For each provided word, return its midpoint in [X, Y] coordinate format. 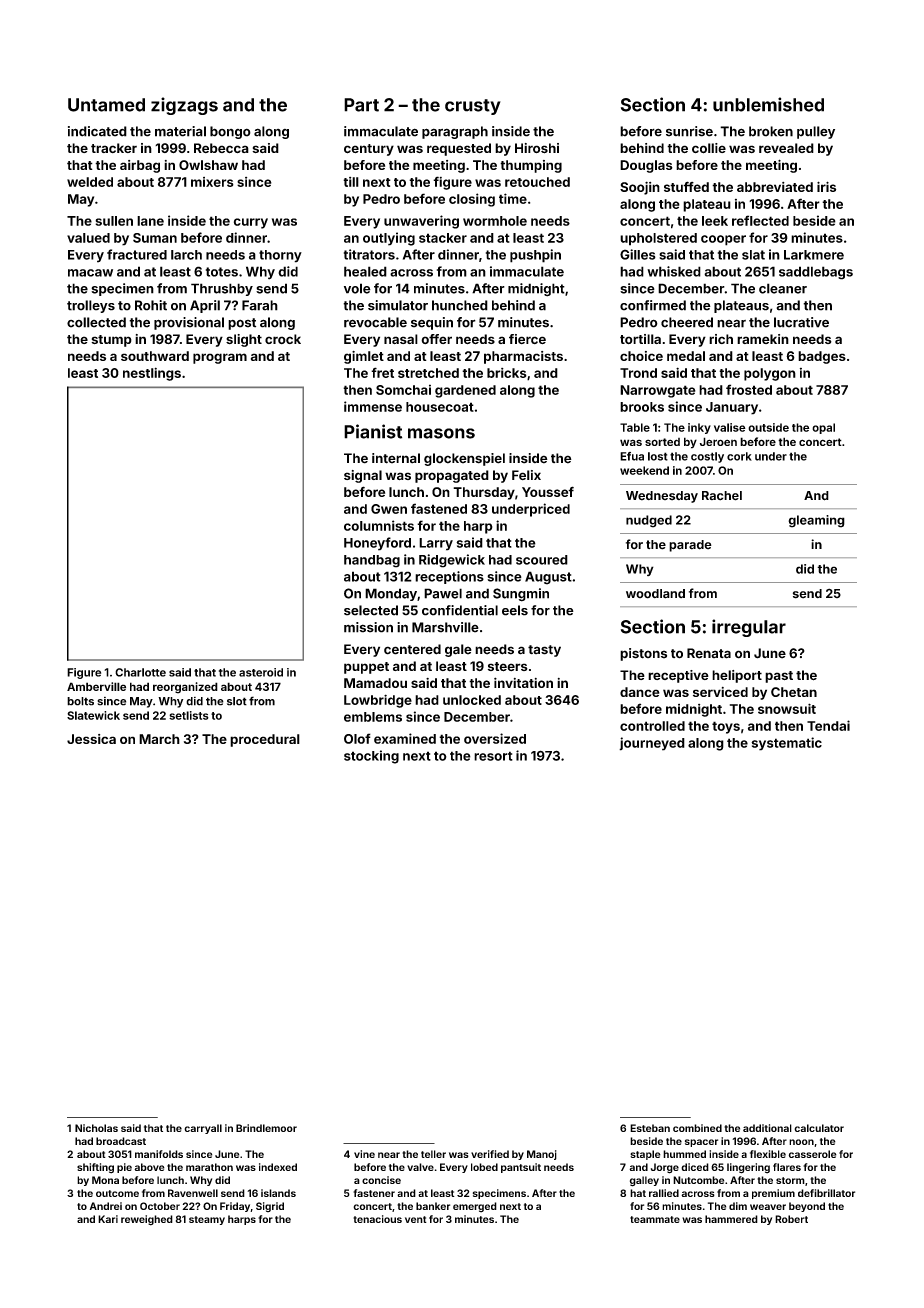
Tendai [828, 725]
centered [412, 649]
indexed [278, 1167]
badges [822, 357]
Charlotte [140, 672]
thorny [280, 256]
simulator [398, 305]
